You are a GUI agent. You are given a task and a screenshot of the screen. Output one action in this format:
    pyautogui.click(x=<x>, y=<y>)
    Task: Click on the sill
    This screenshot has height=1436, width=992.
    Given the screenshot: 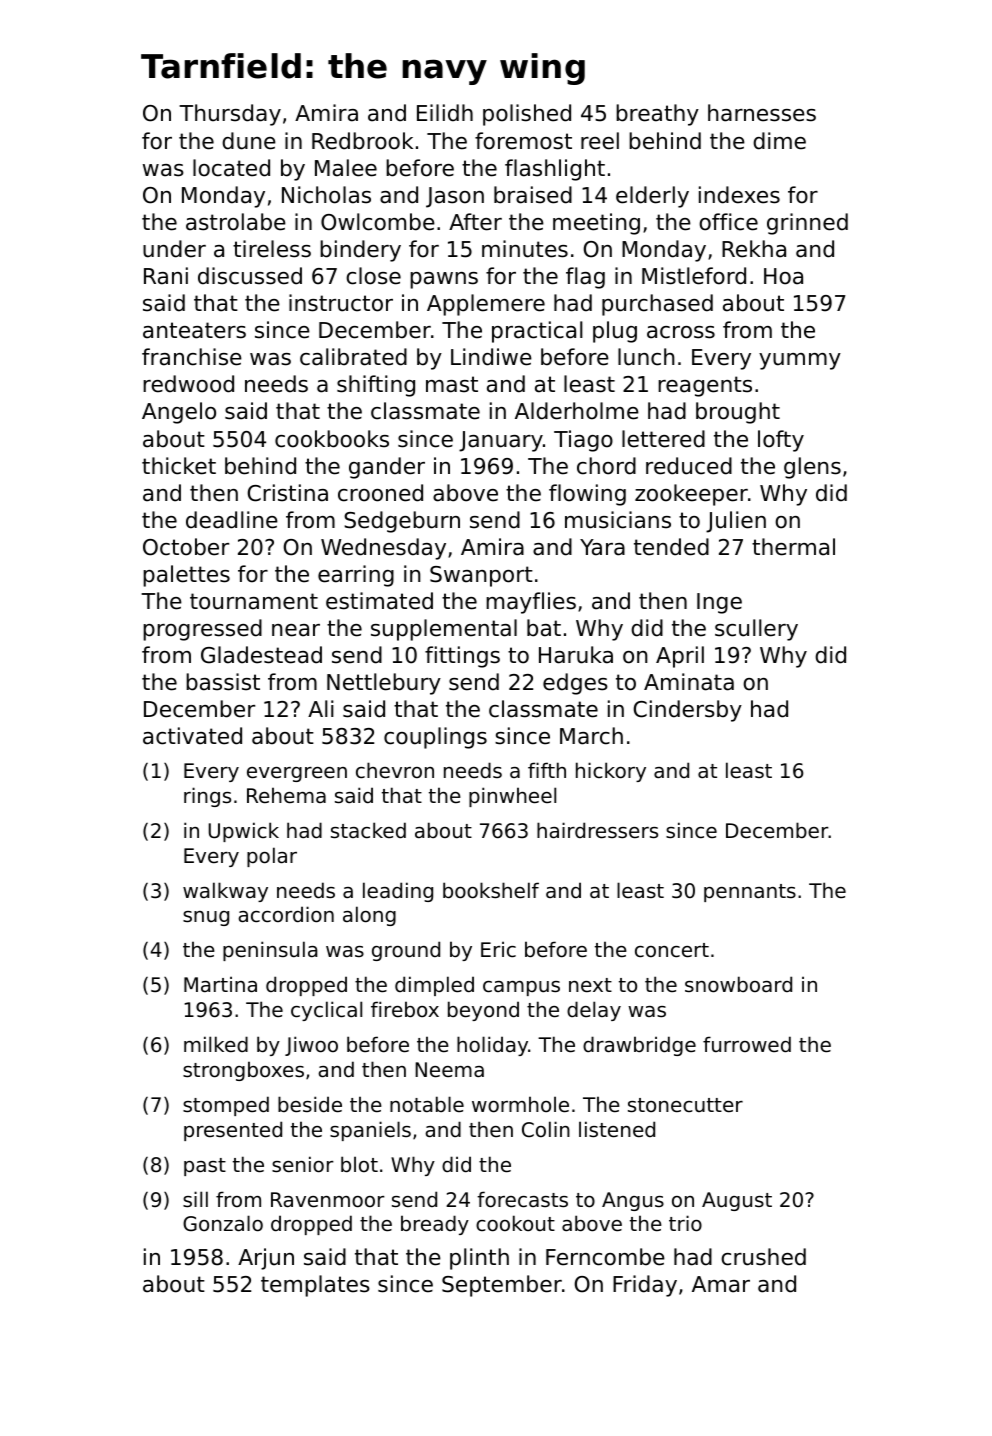 What is the action you would take?
    pyautogui.click(x=195, y=1199)
